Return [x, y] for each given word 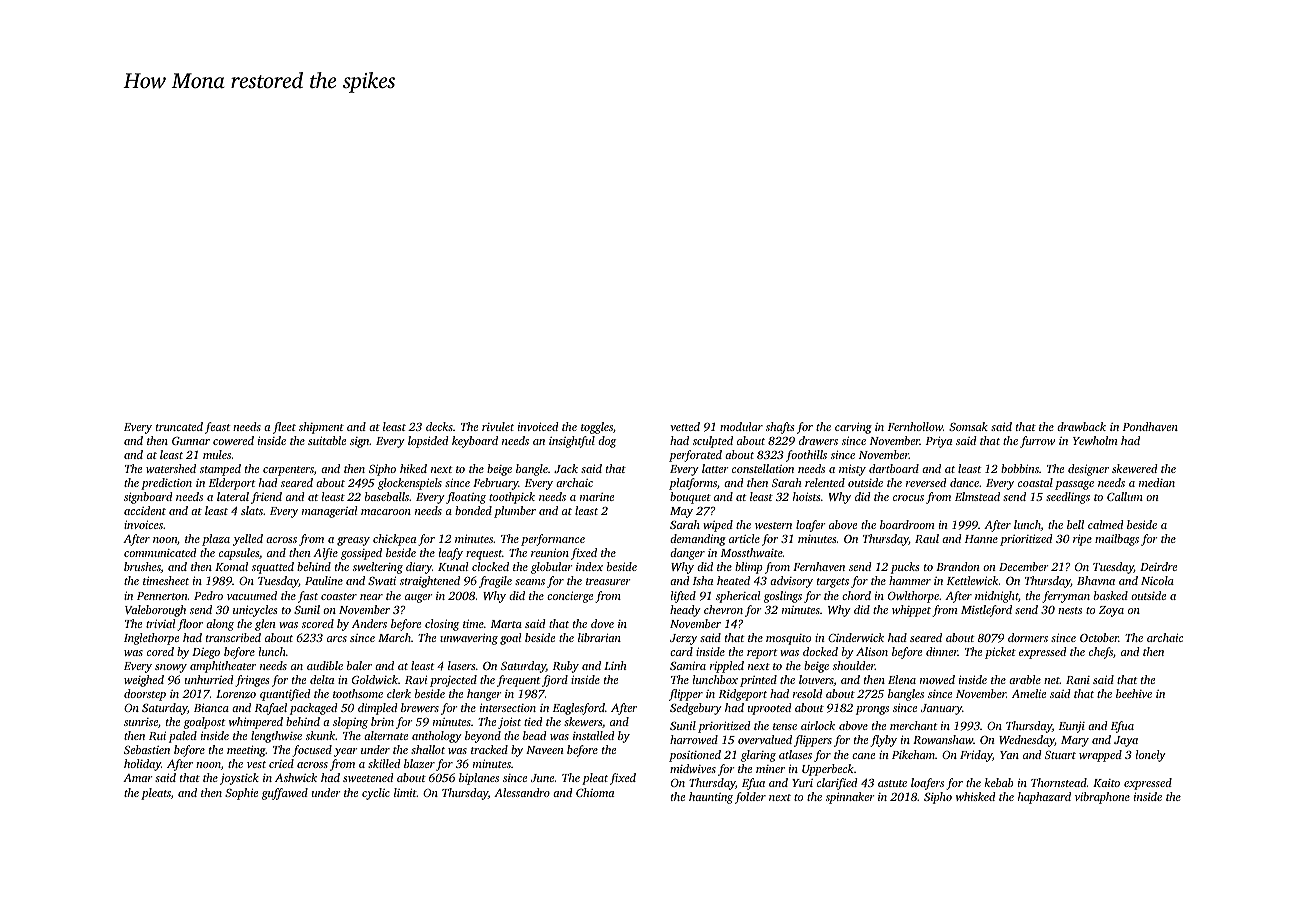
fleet [284, 428]
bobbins [1020, 468]
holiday [142, 765]
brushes [142, 567]
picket [1000, 653]
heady [685, 611]
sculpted [713, 442]
